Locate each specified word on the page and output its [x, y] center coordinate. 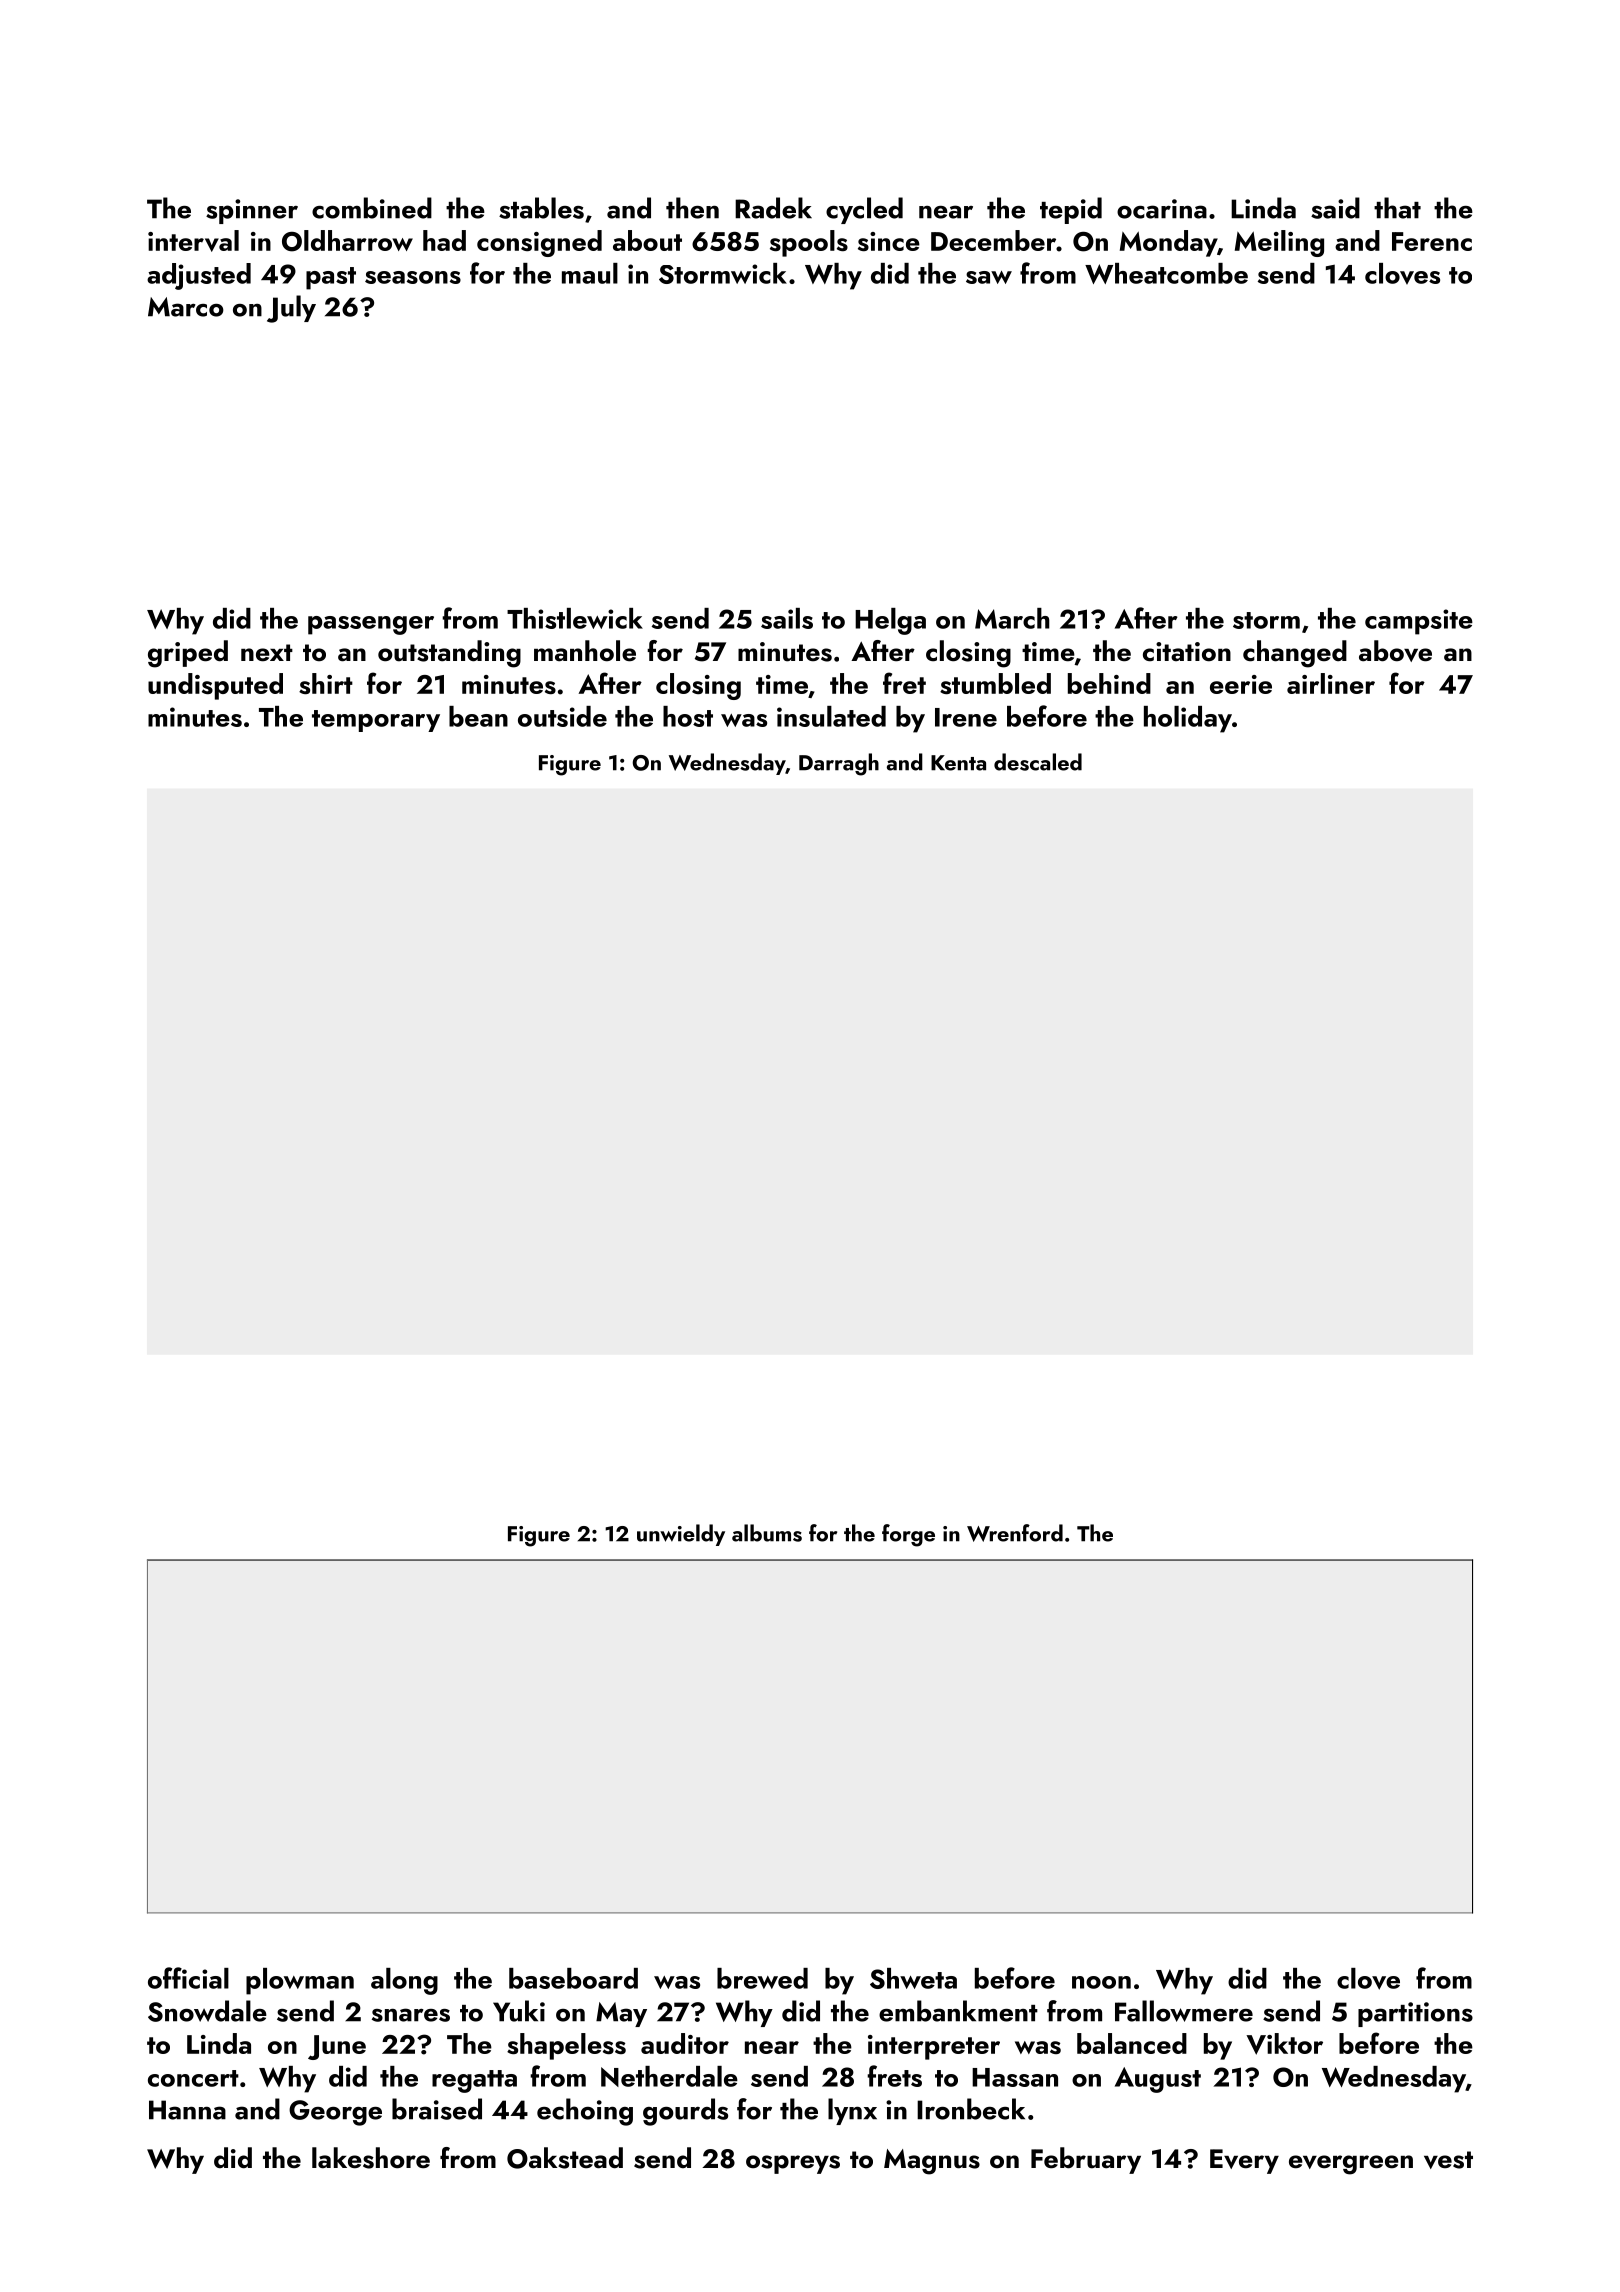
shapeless [566, 2046]
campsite [1419, 622]
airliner [1331, 683]
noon [1101, 1982]
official [188, 1978]
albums [767, 1533]
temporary [376, 721]
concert [193, 2078]
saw [989, 277]
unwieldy [681, 1535]
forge [908, 1535]
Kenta [958, 763]
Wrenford [1015, 1533]
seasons [413, 277]
